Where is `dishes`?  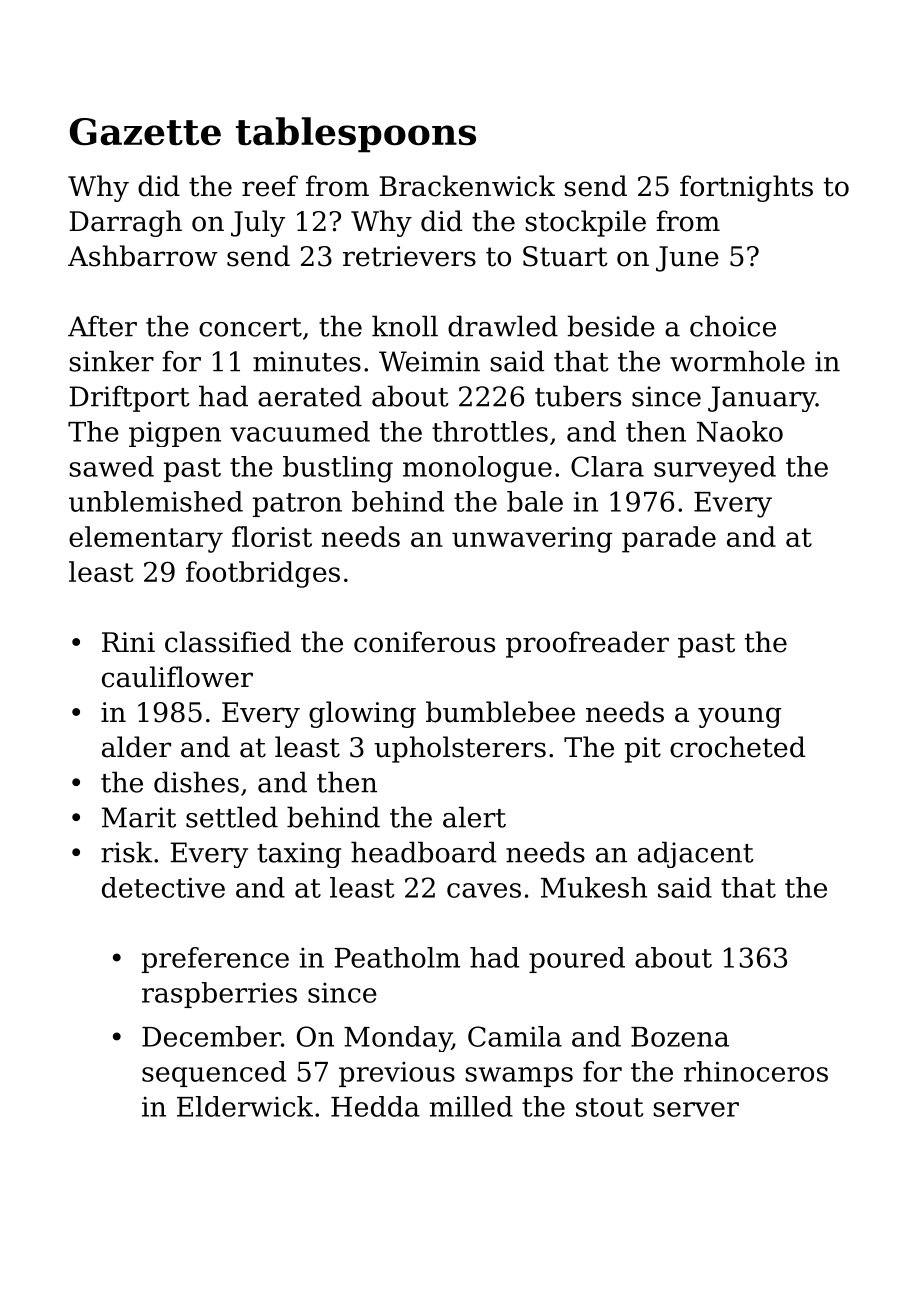 dishes is located at coordinates (196, 782).
